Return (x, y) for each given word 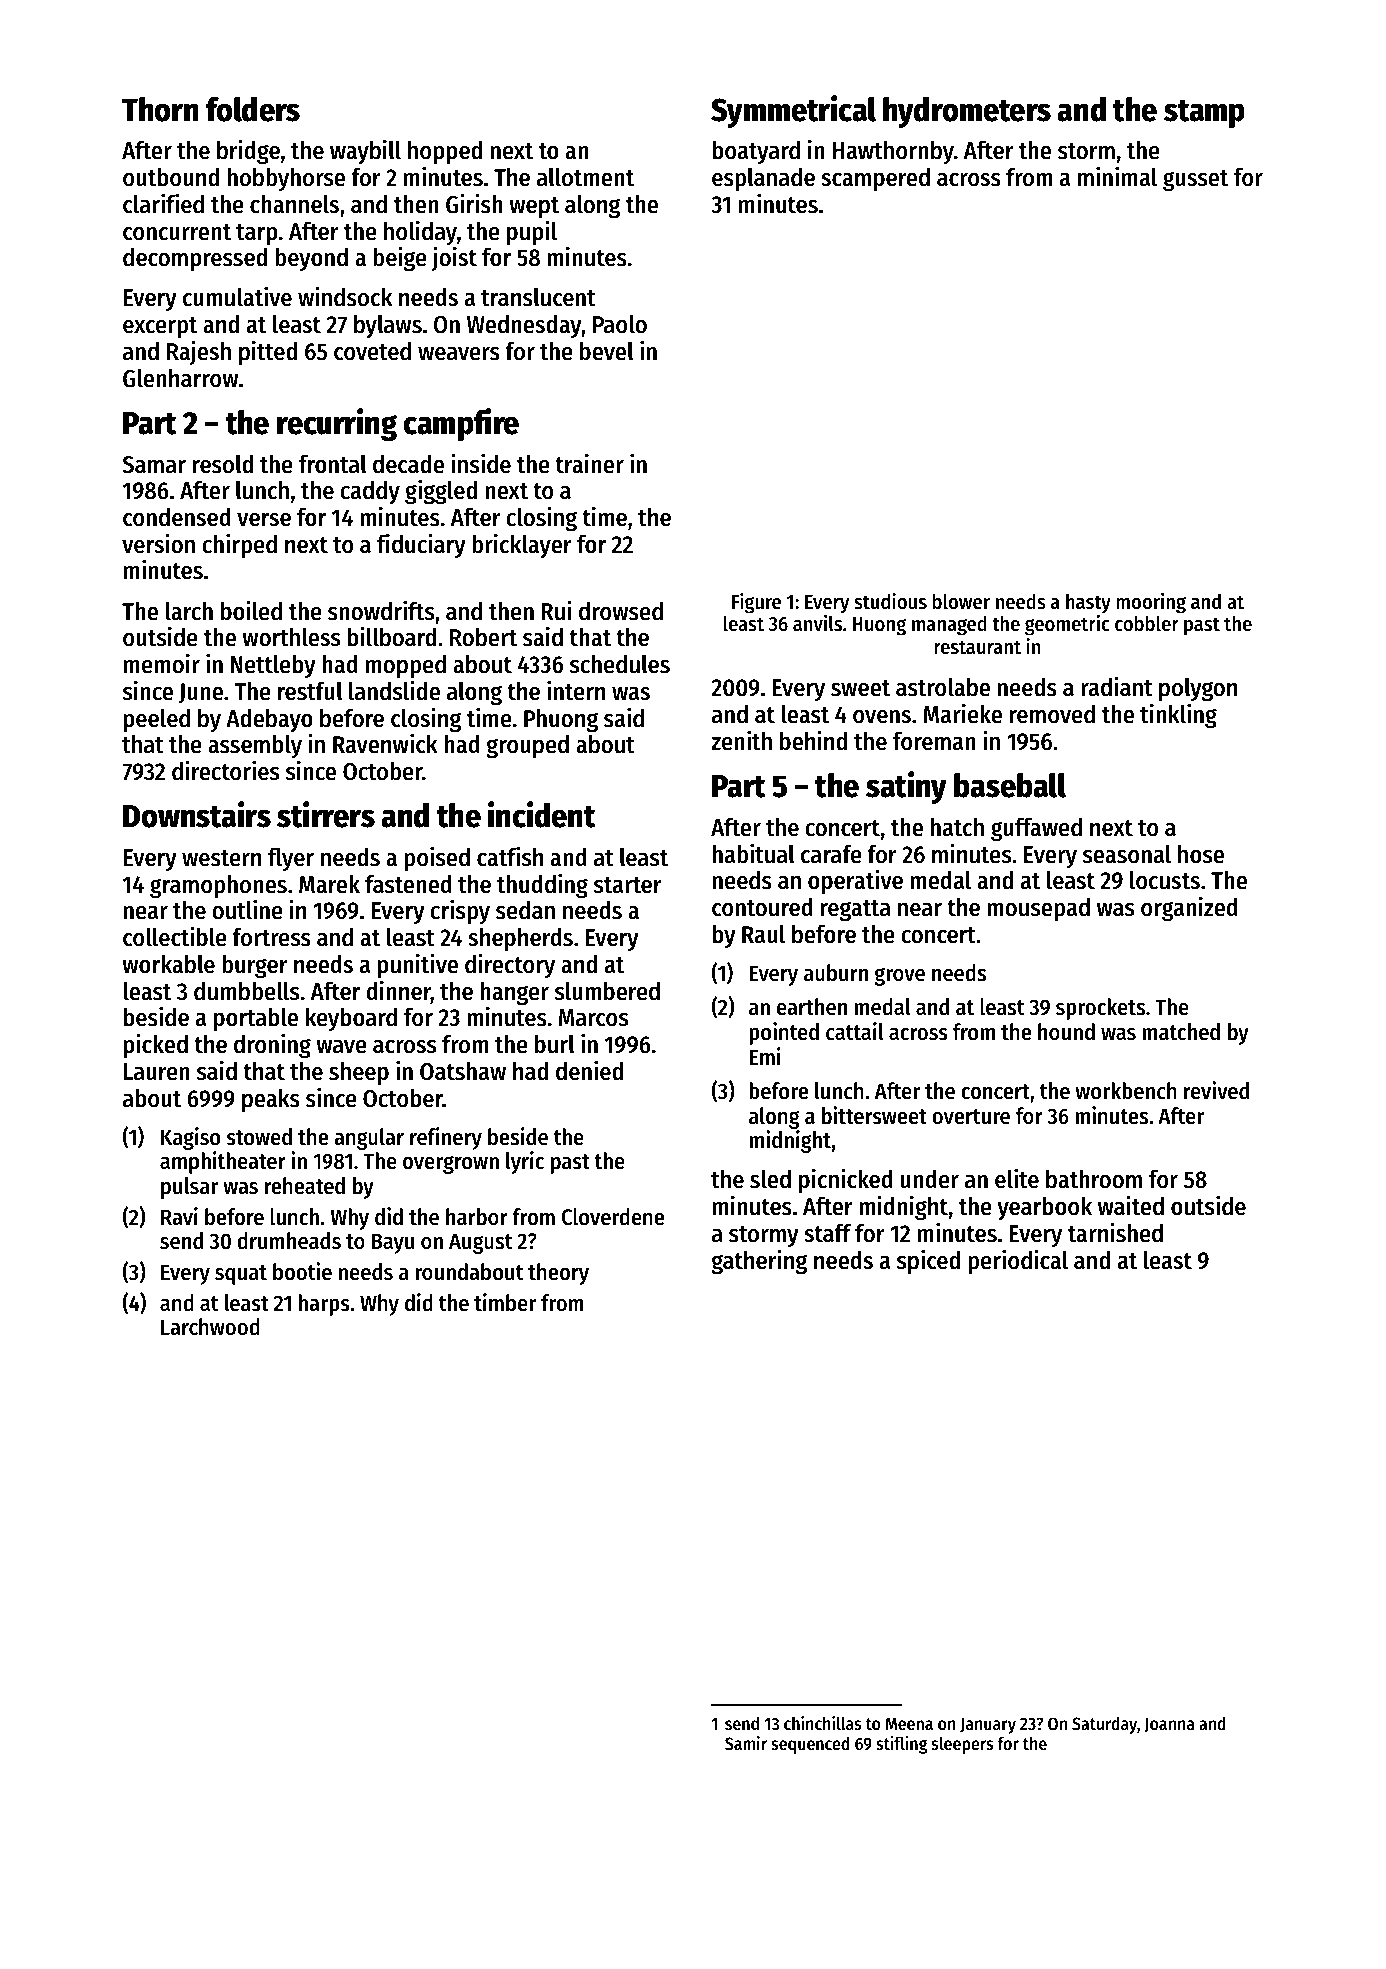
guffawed (1036, 829)
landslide (394, 690)
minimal (1117, 176)
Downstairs (197, 814)
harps (324, 1305)
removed (1052, 714)
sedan (525, 910)
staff (828, 1233)
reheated (305, 1186)
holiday (420, 232)
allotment (585, 177)
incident (542, 814)
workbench (1126, 1091)
